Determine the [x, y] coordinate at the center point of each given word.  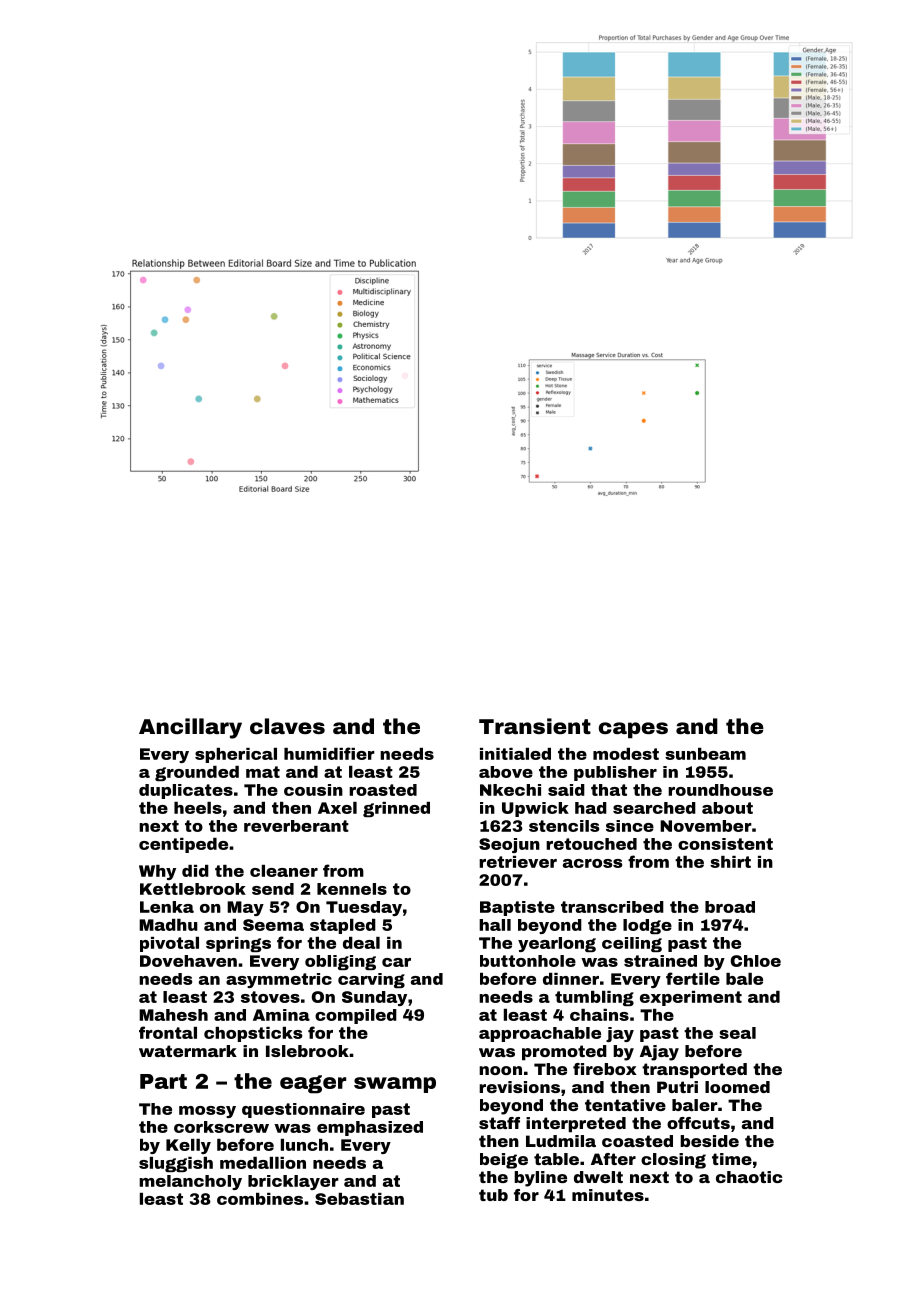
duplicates [186, 791]
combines [260, 1199]
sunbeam [705, 754]
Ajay [659, 1053]
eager [313, 1084]
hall [495, 925]
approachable [540, 1034]
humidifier [329, 753]
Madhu [168, 925]
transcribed [612, 907]
